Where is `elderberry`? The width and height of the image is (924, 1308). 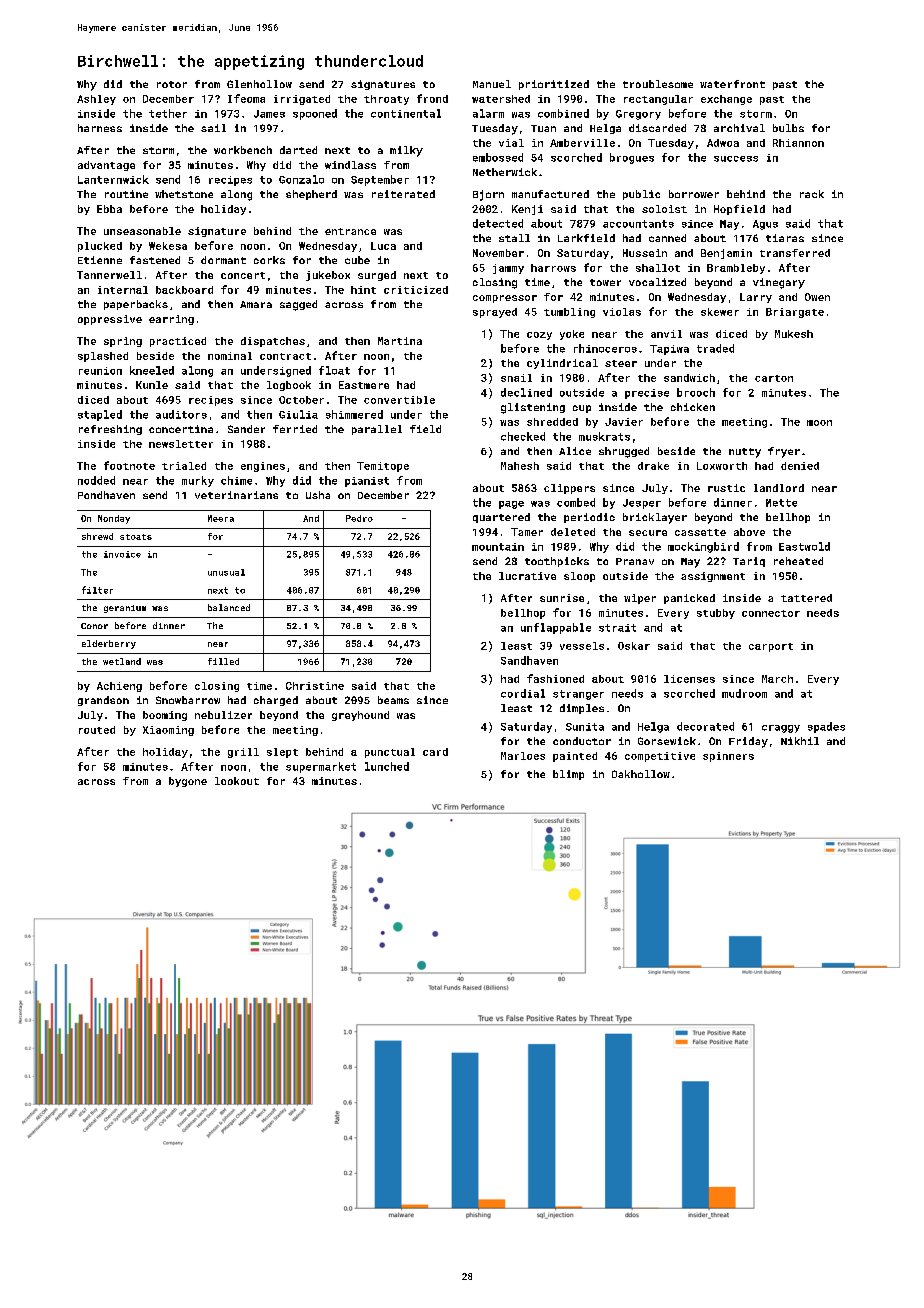
elderberry is located at coordinates (109, 644).
